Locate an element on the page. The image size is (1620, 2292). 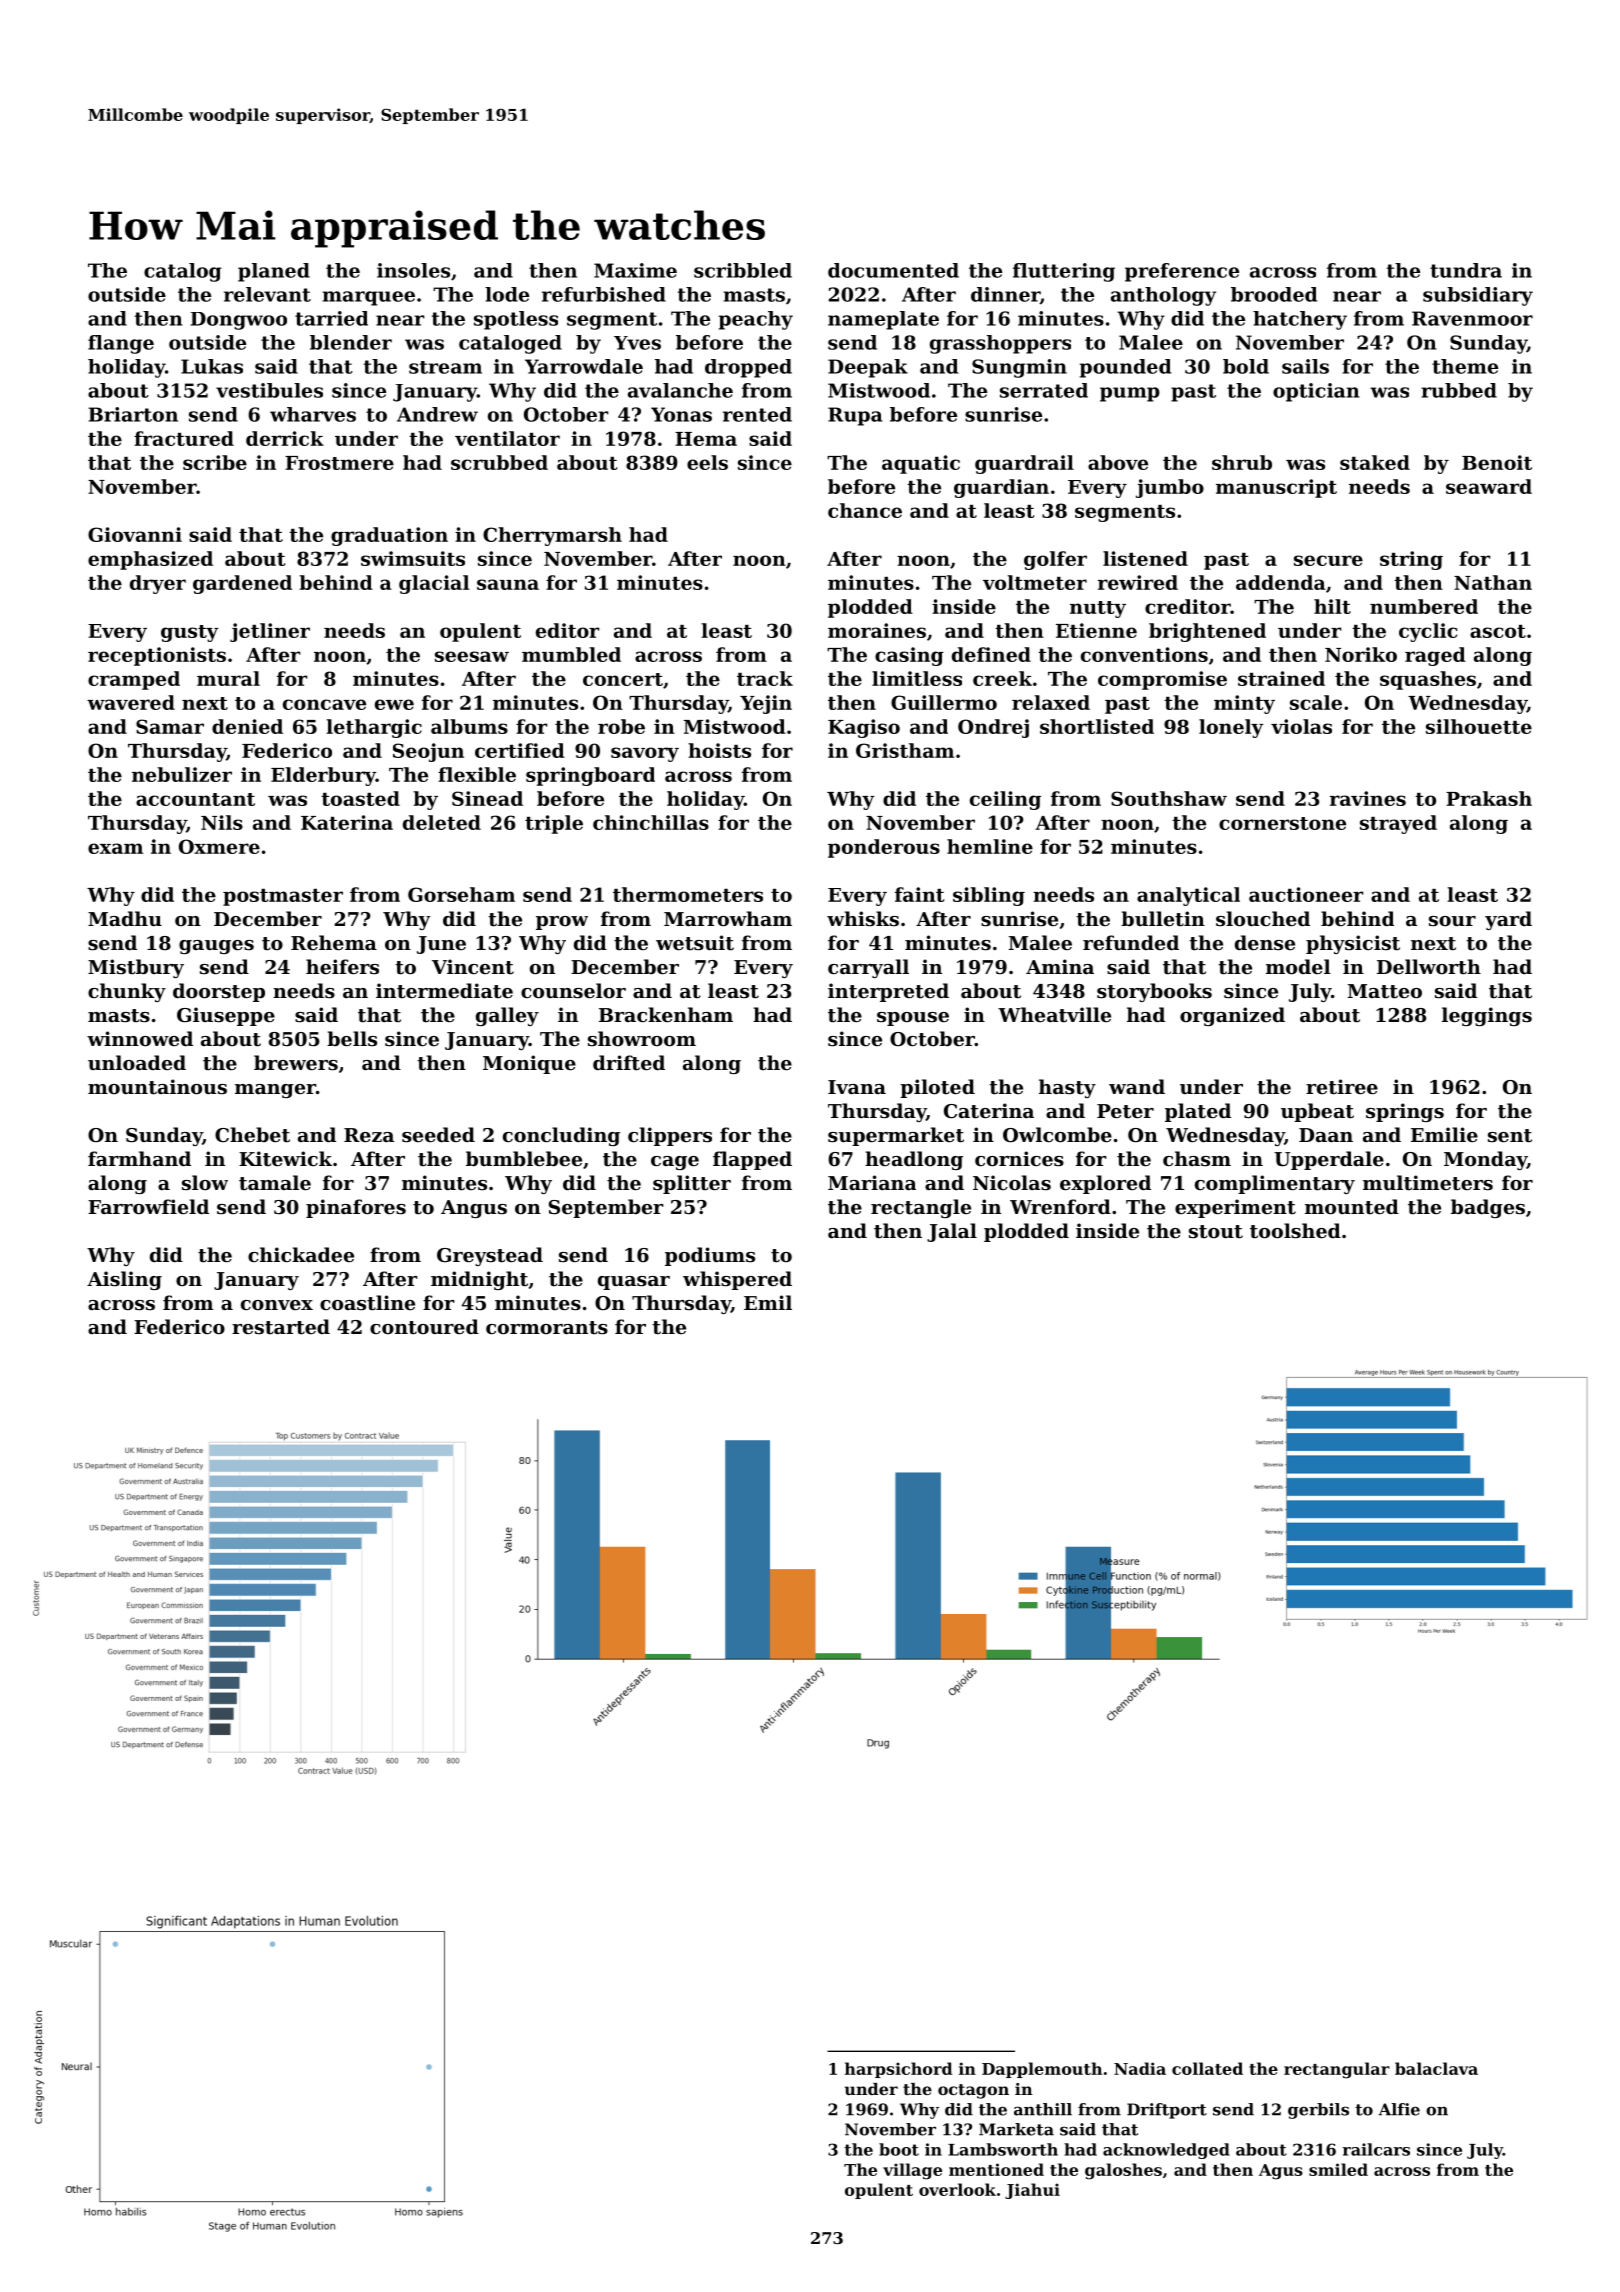
vestibules is located at coordinates (269, 390).
